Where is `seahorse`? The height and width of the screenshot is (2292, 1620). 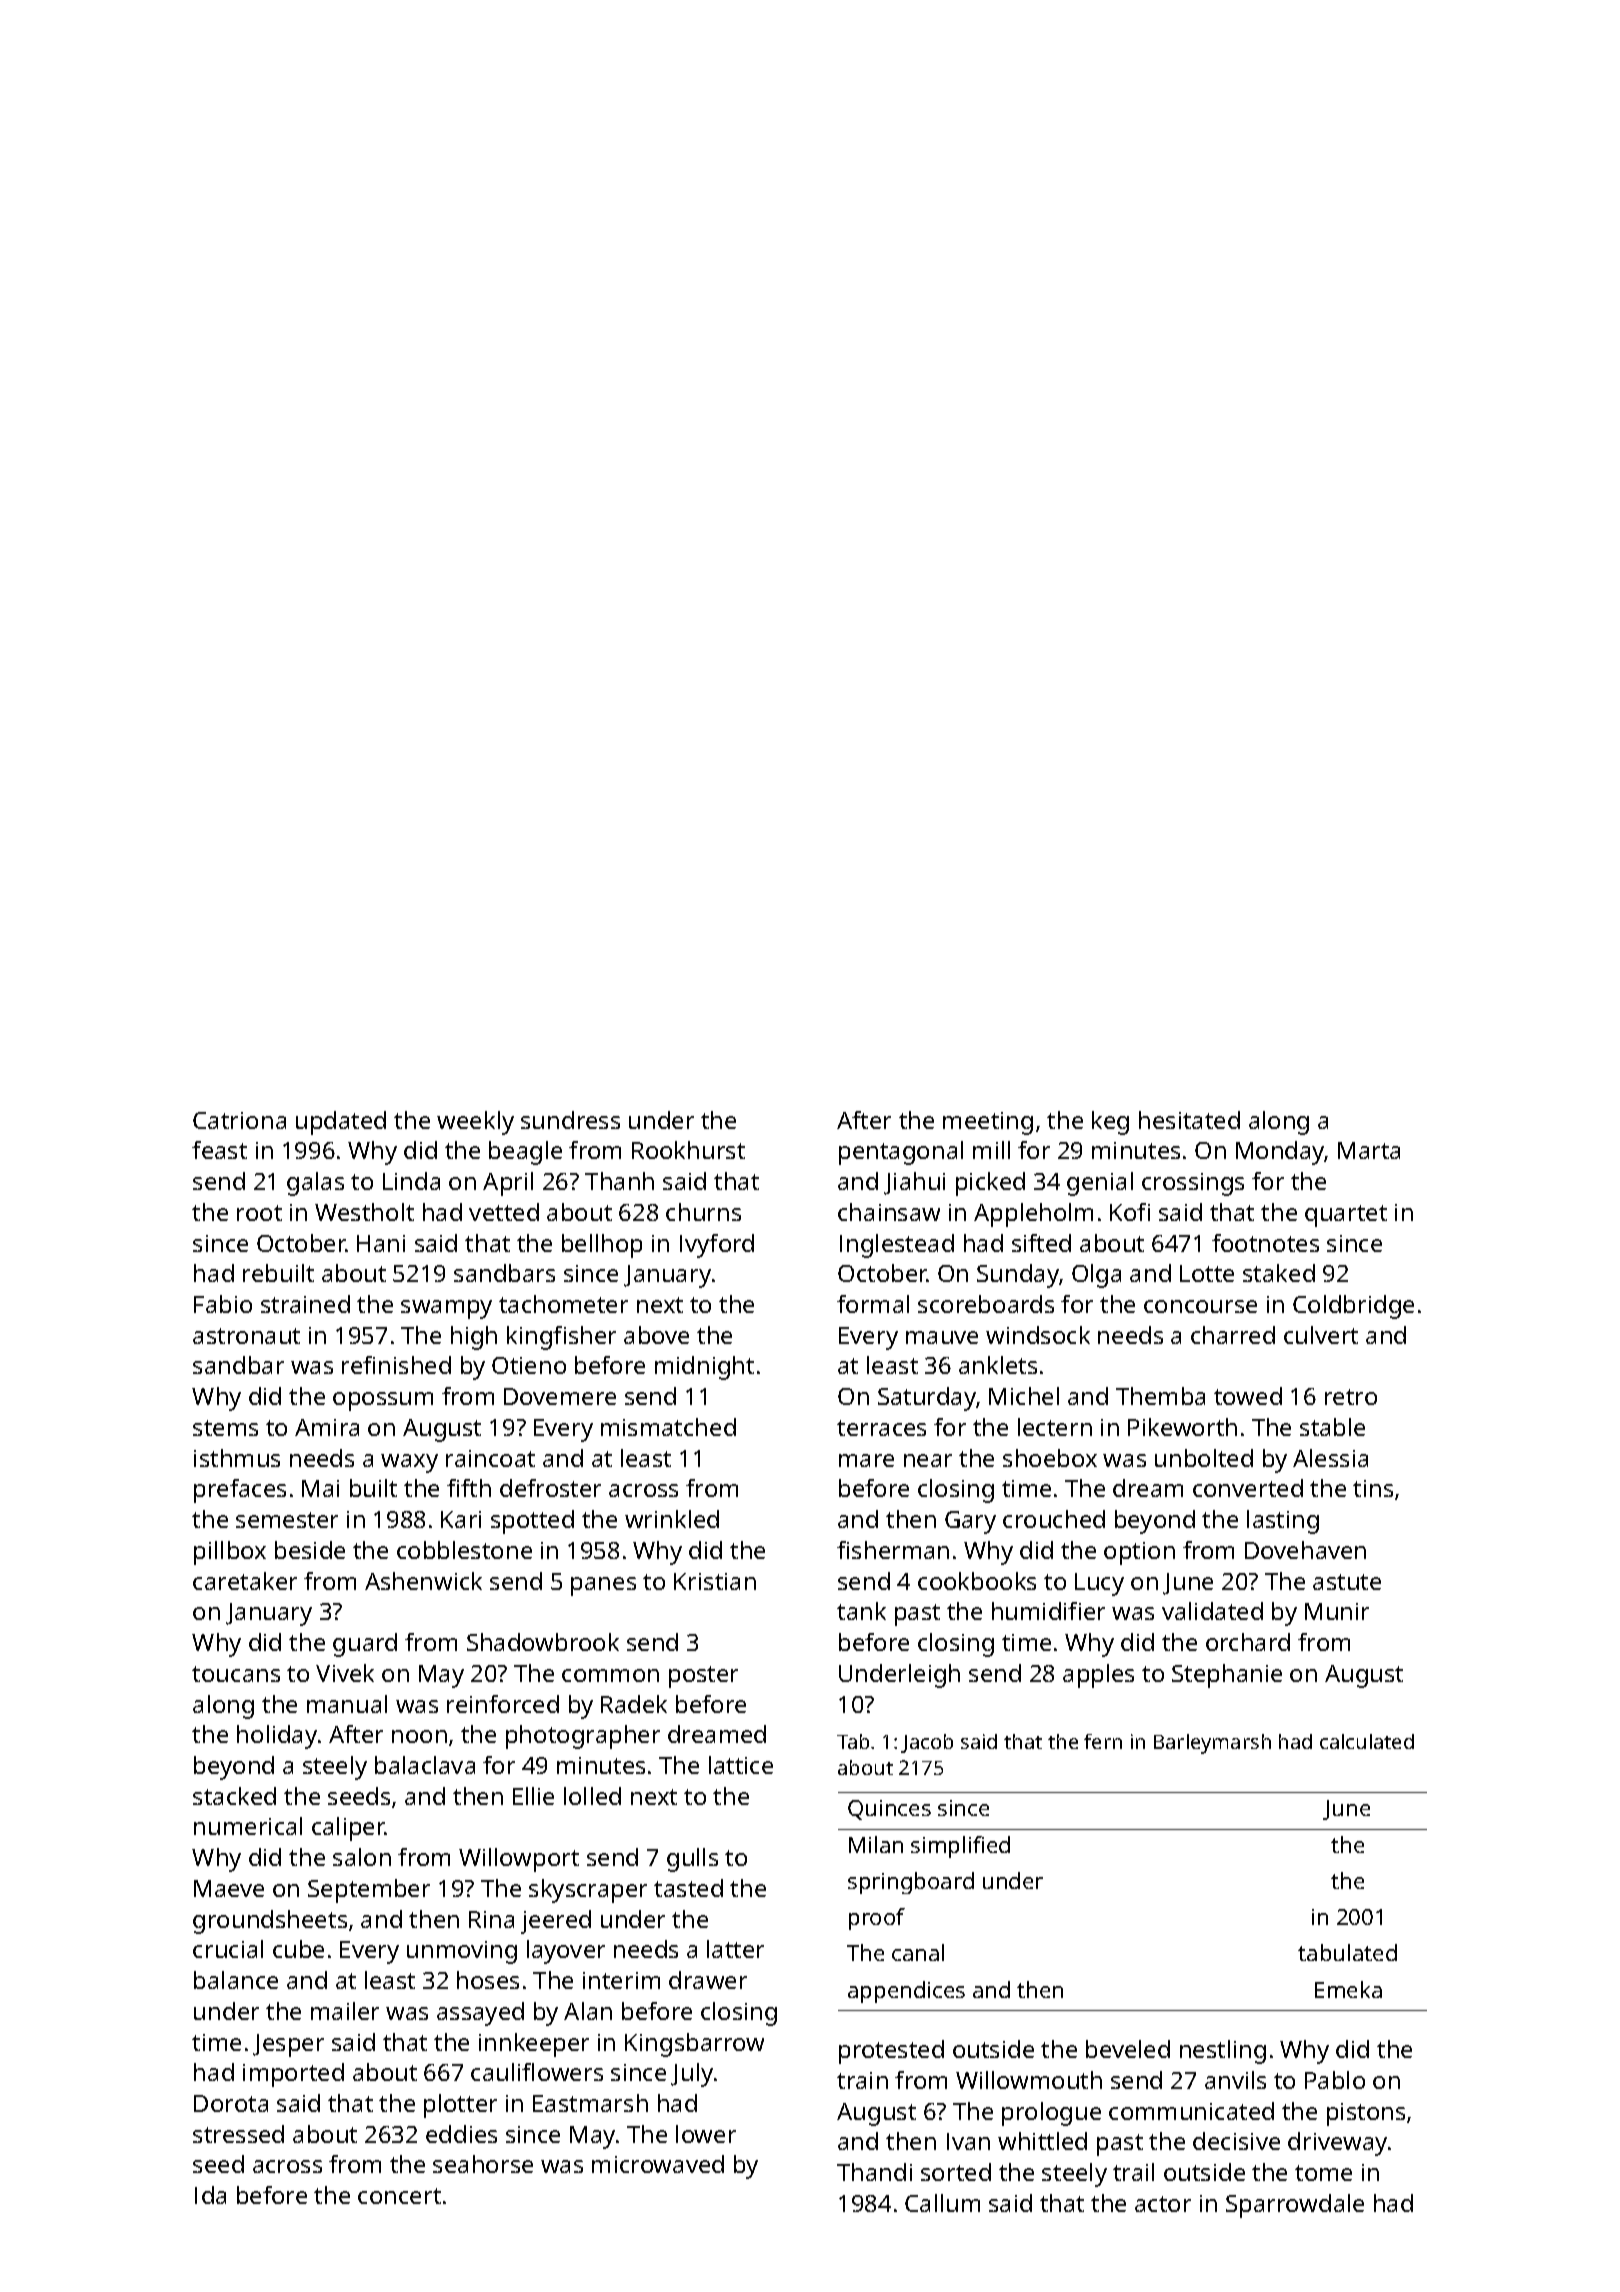
seahorse is located at coordinates (483, 2164).
